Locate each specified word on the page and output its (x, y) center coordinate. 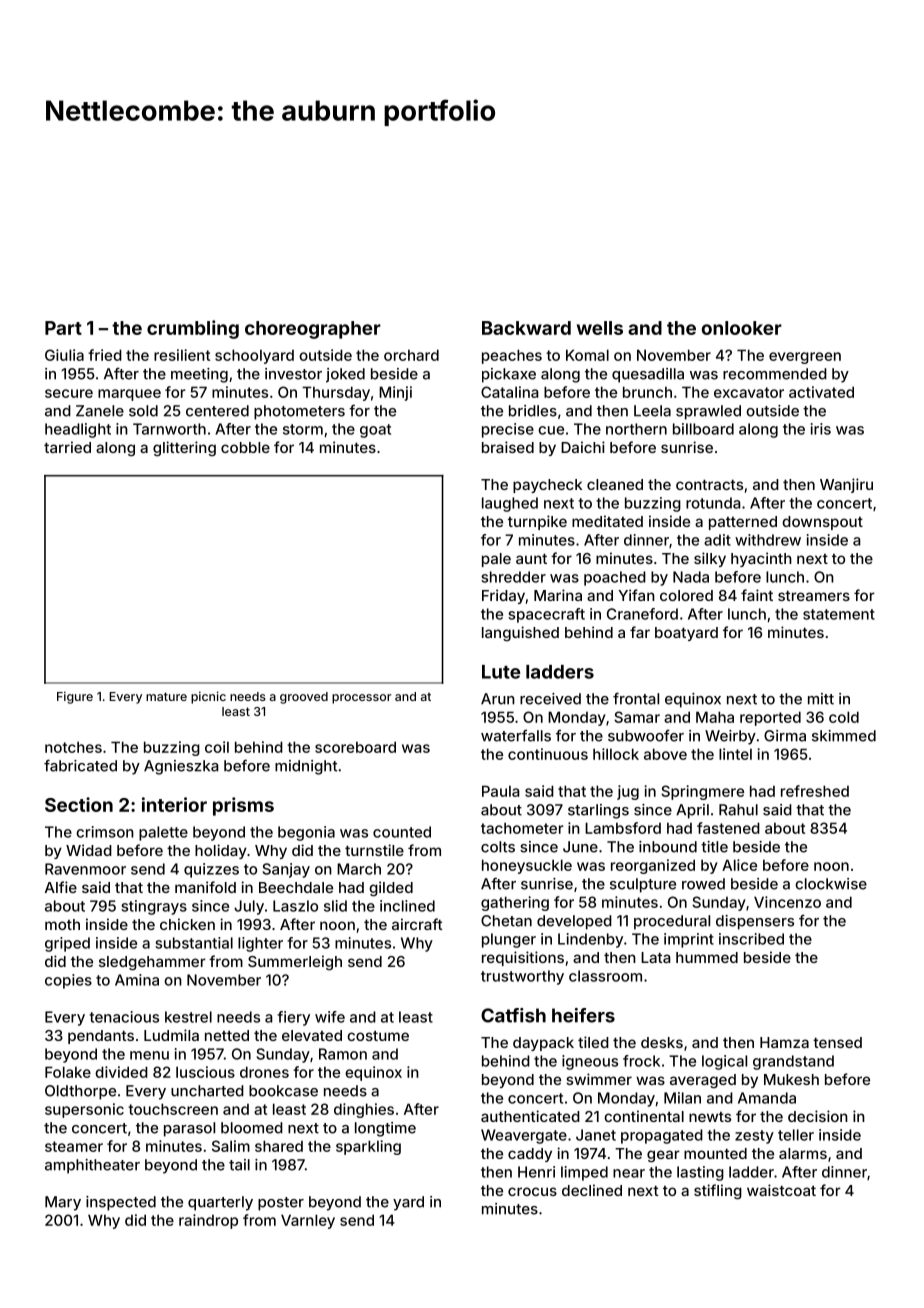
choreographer (313, 330)
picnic (208, 697)
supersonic (84, 1110)
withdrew (768, 540)
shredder (513, 577)
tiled (593, 1042)
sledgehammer (152, 963)
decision (818, 1116)
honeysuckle (527, 866)
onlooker (742, 328)
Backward (526, 328)
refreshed (815, 791)
